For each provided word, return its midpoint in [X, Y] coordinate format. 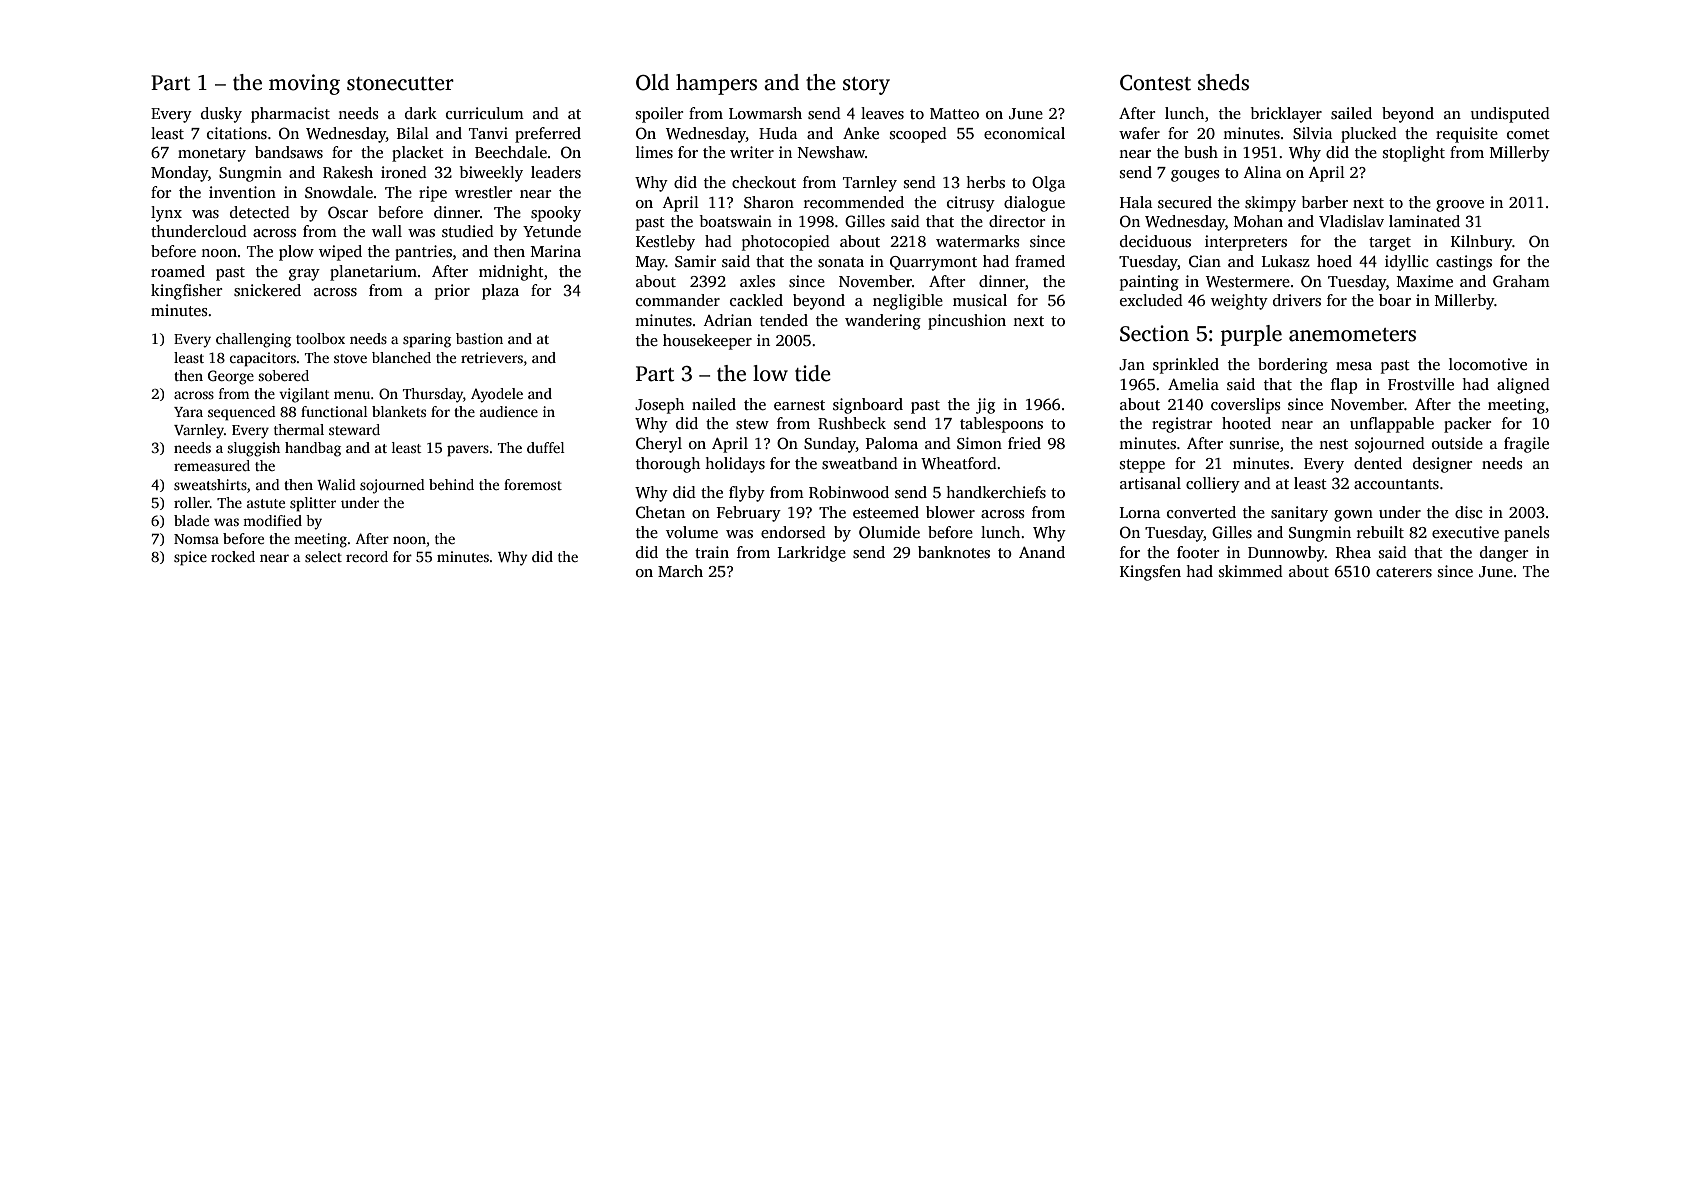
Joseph [659, 406]
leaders [556, 172]
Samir [695, 261]
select [323, 556]
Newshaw [831, 152]
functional [334, 411]
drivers [1297, 300]
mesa [1354, 366]
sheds [1223, 82]
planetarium [373, 273]
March [680, 571]
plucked [1369, 135]
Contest [1155, 83]
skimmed [1251, 571]
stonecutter [400, 84]
